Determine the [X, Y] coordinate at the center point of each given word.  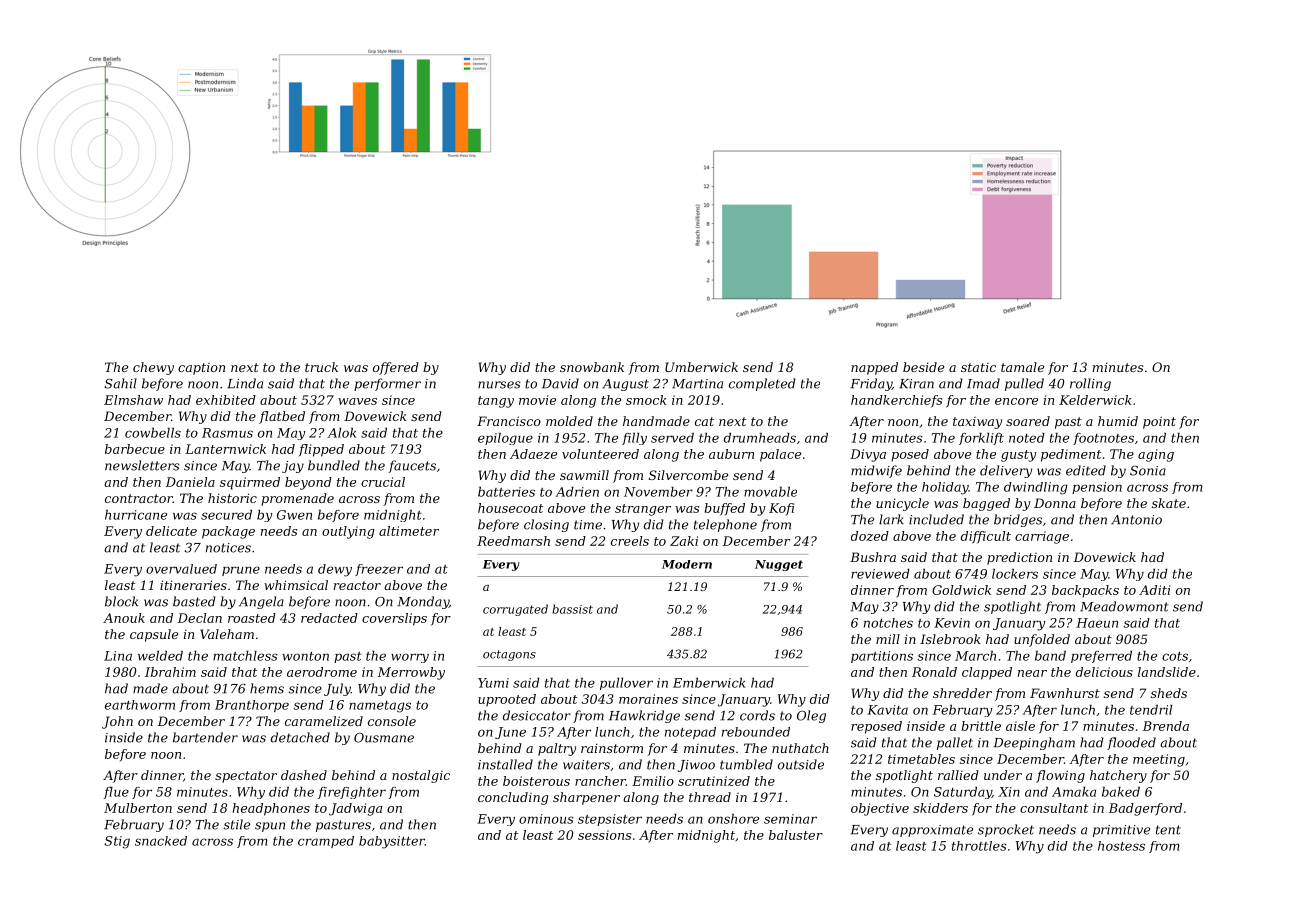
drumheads [760, 438]
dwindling [1036, 488]
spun [270, 827]
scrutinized [714, 781]
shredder [962, 693]
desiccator [537, 715]
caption [201, 369]
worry [410, 658]
